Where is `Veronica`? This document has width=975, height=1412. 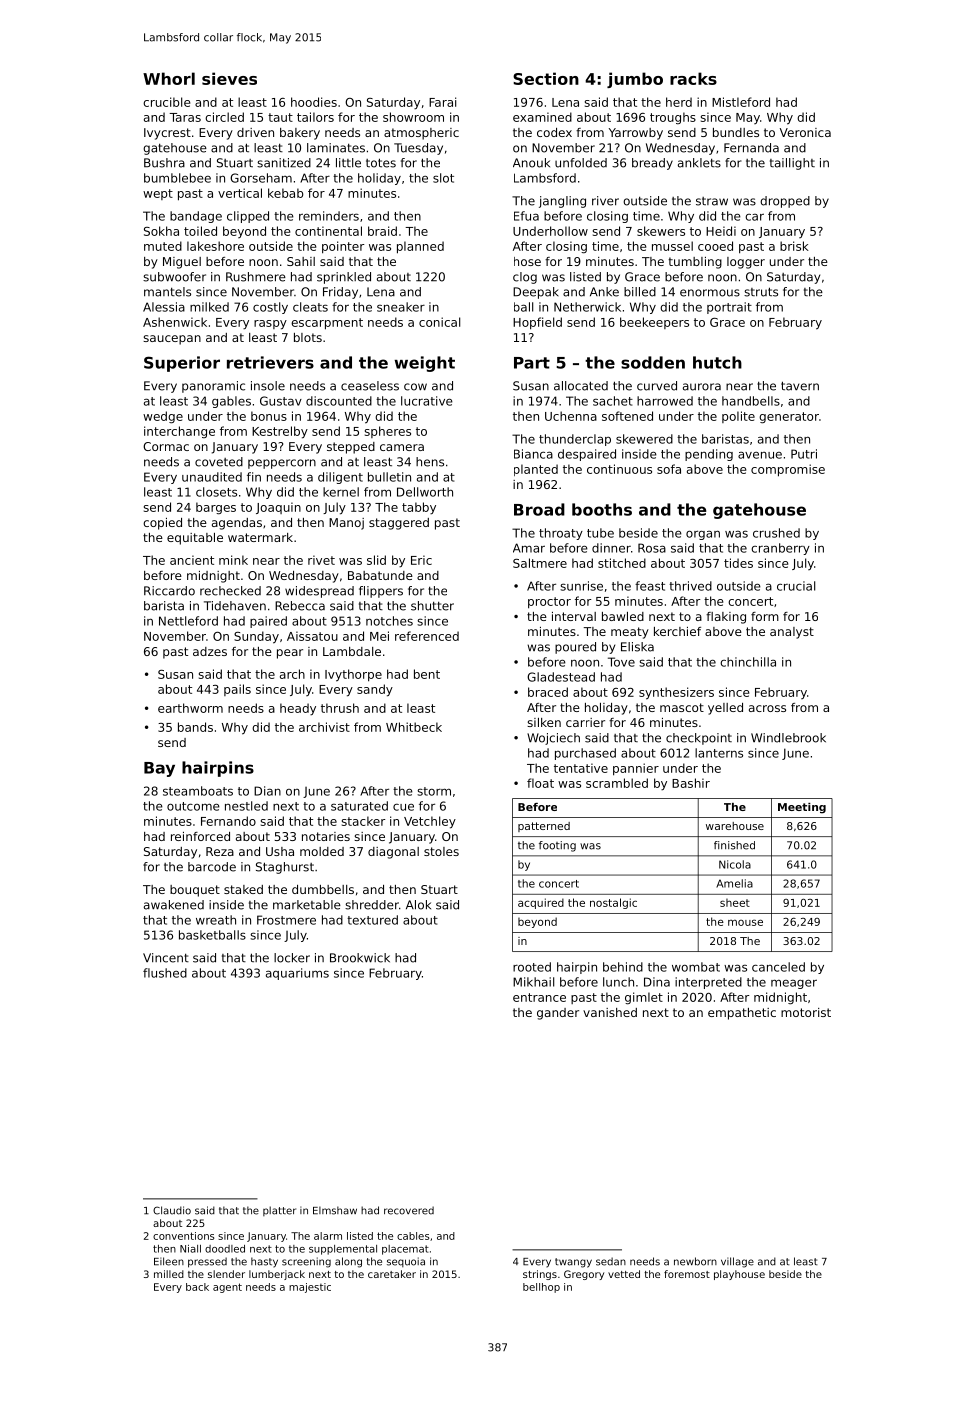 Veronica is located at coordinates (805, 132).
